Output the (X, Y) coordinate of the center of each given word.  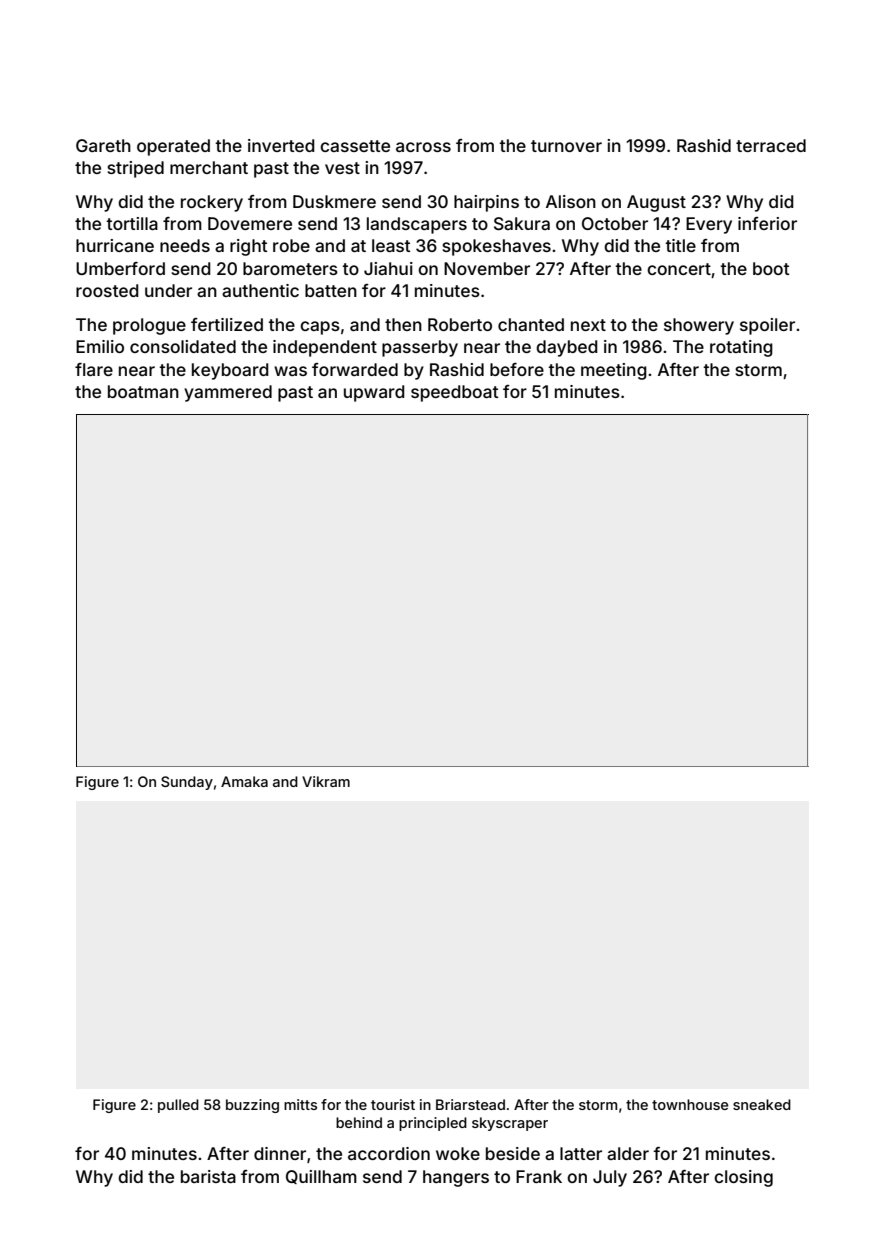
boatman (143, 391)
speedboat (454, 393)
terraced (771, 145)
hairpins (486, 203)
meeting (614, 371)
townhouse (690, 1104)
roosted (107, 290)
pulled (178, 1106)
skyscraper (510, 1124)
